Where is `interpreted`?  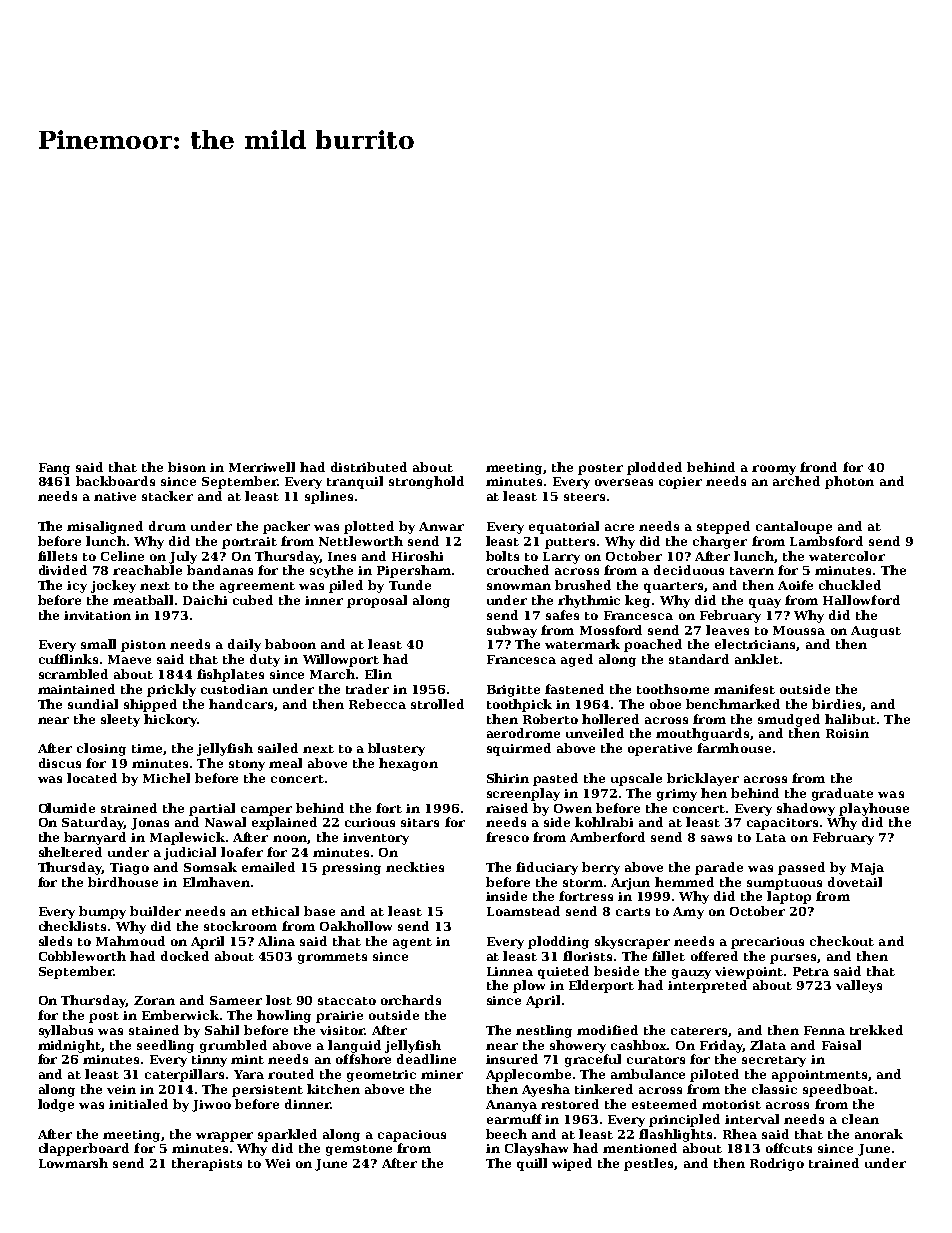 interpreted is located at coordinates (707, 986).
